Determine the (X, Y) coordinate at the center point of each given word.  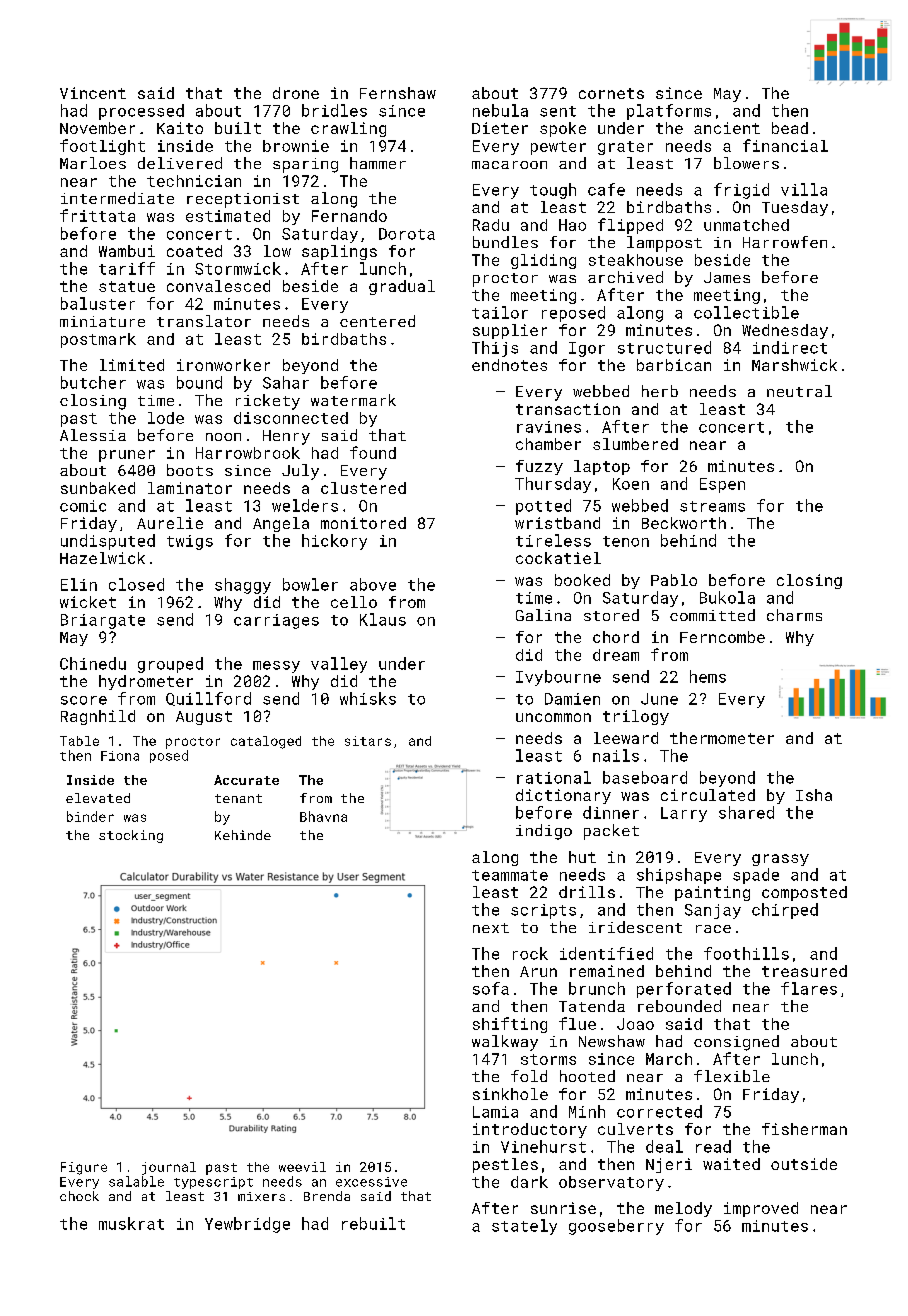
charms (794, 615)
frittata (97, 215)
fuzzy (539, 467)
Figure (84, 1168)
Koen (631, 484)
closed (136, 584)
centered (377, 321)
